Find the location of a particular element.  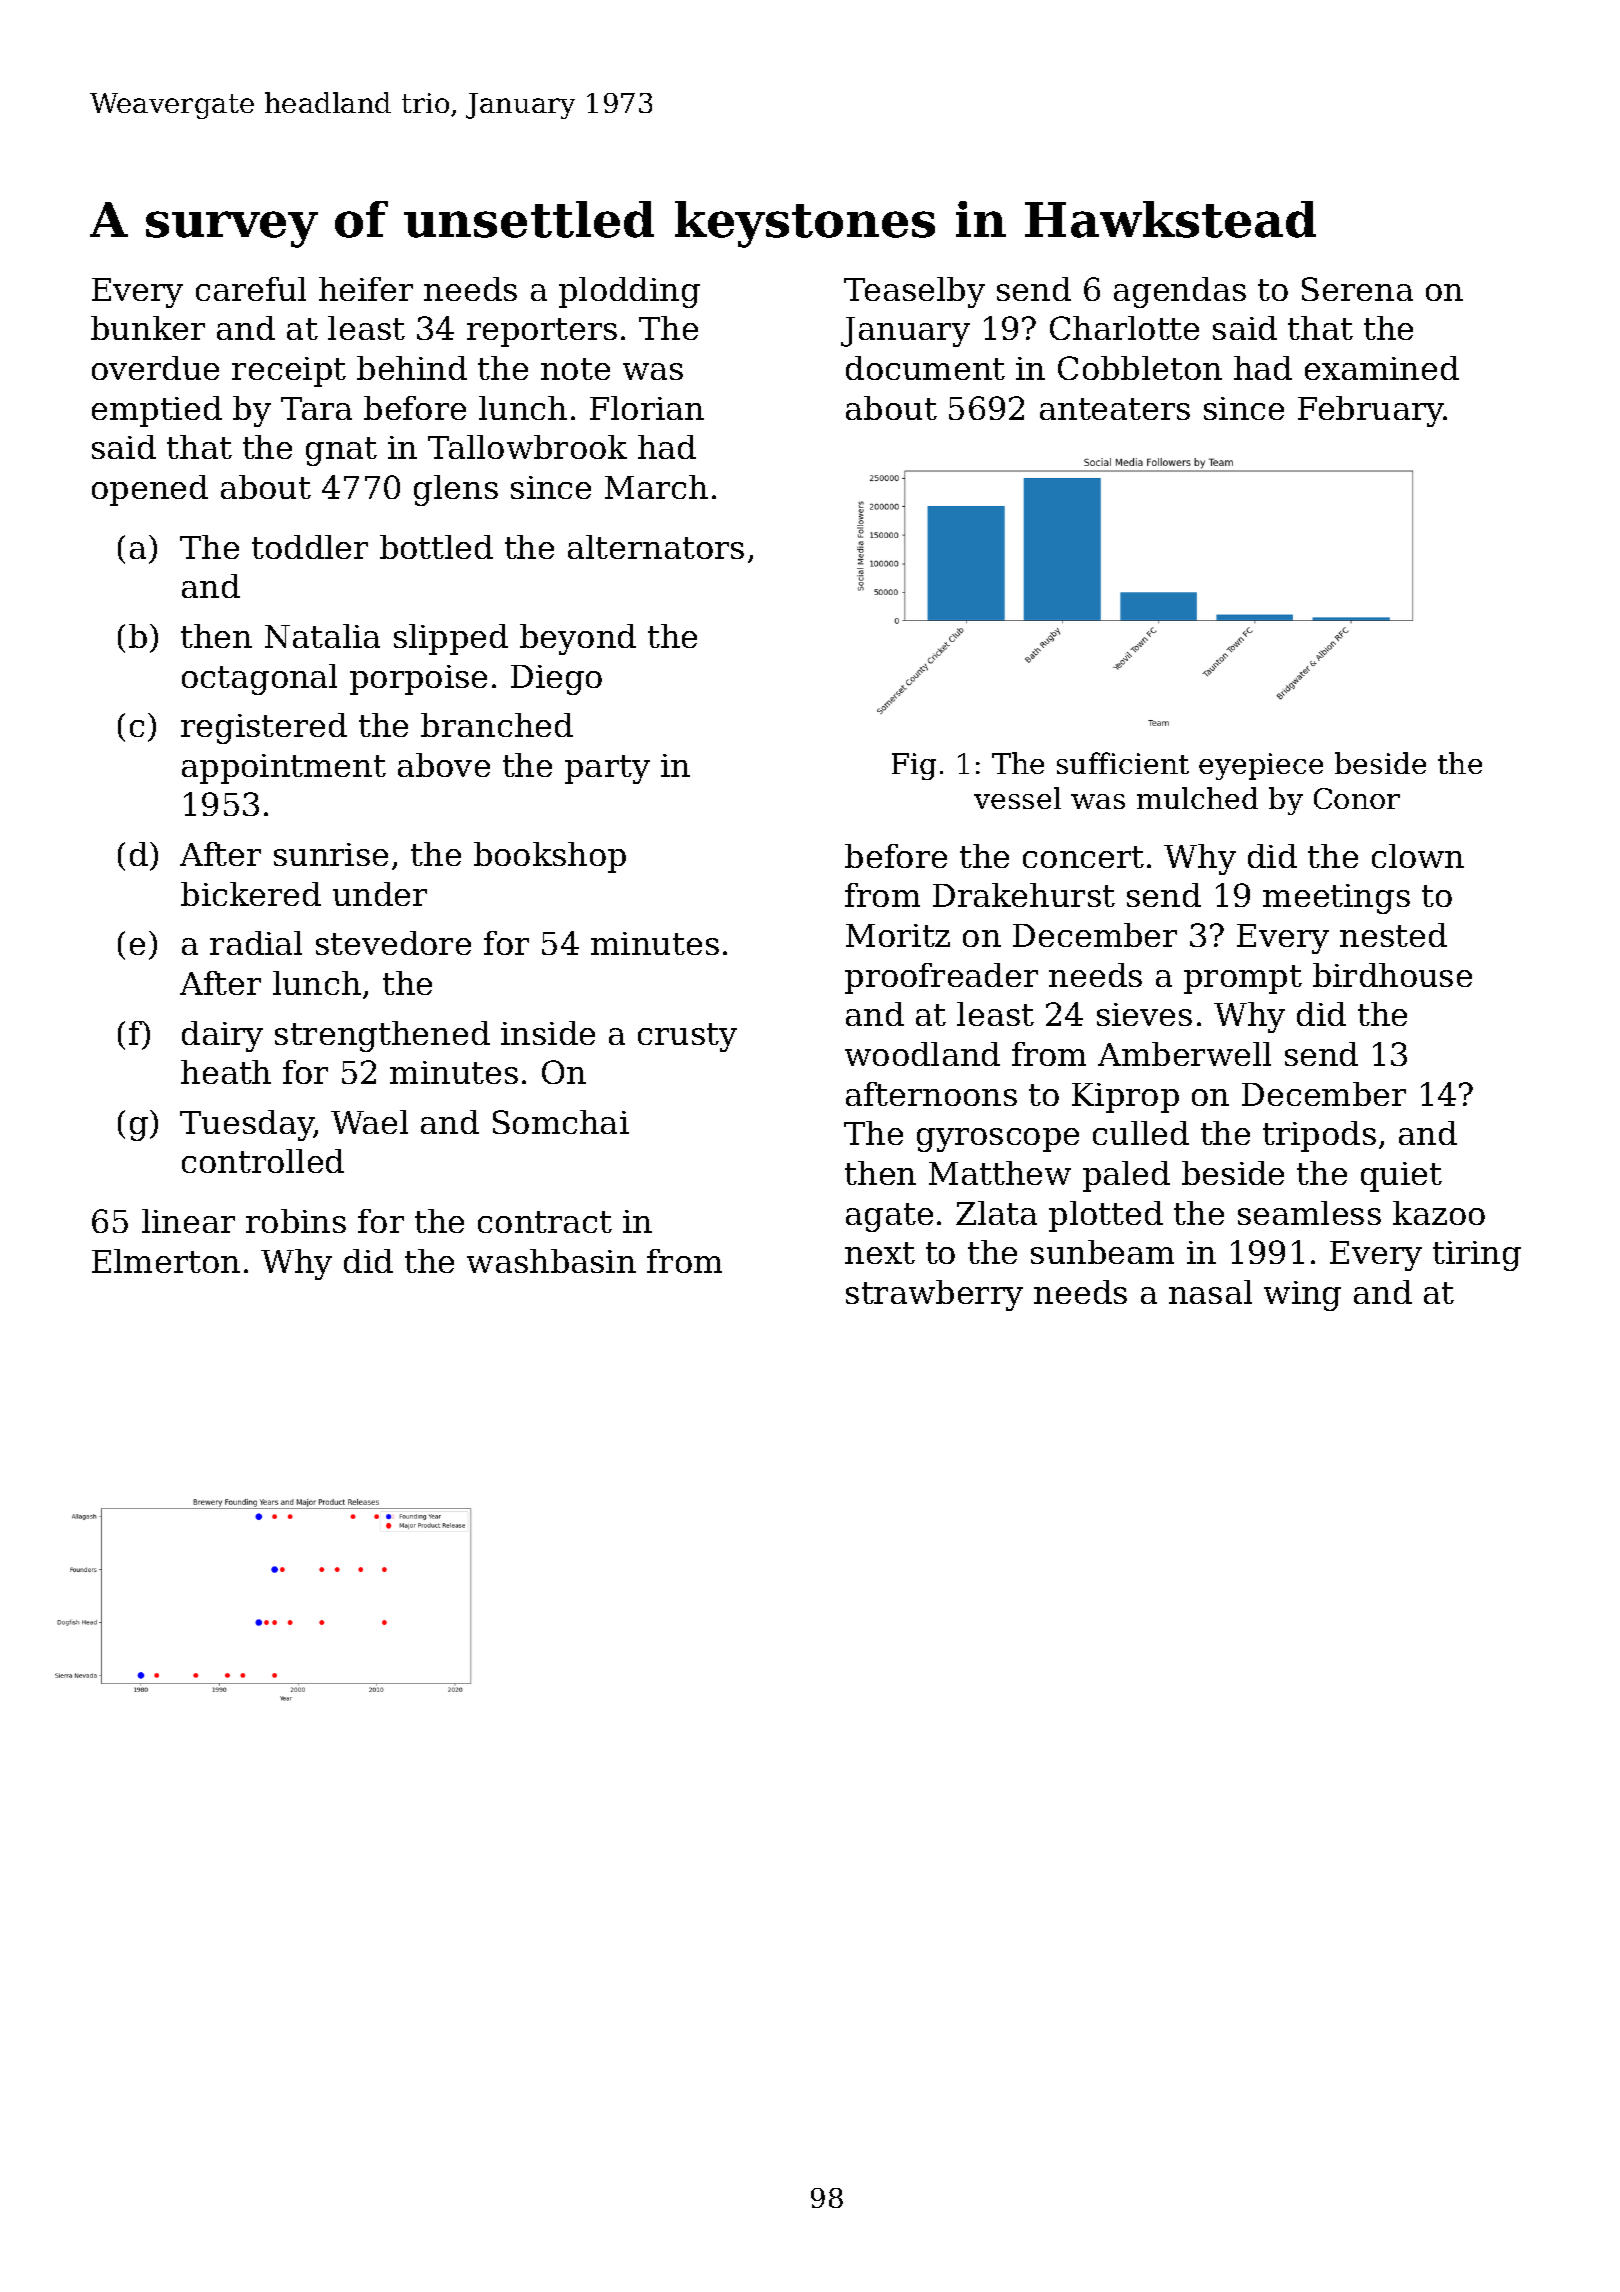

prompt is located at coordinates (1243, 979).
